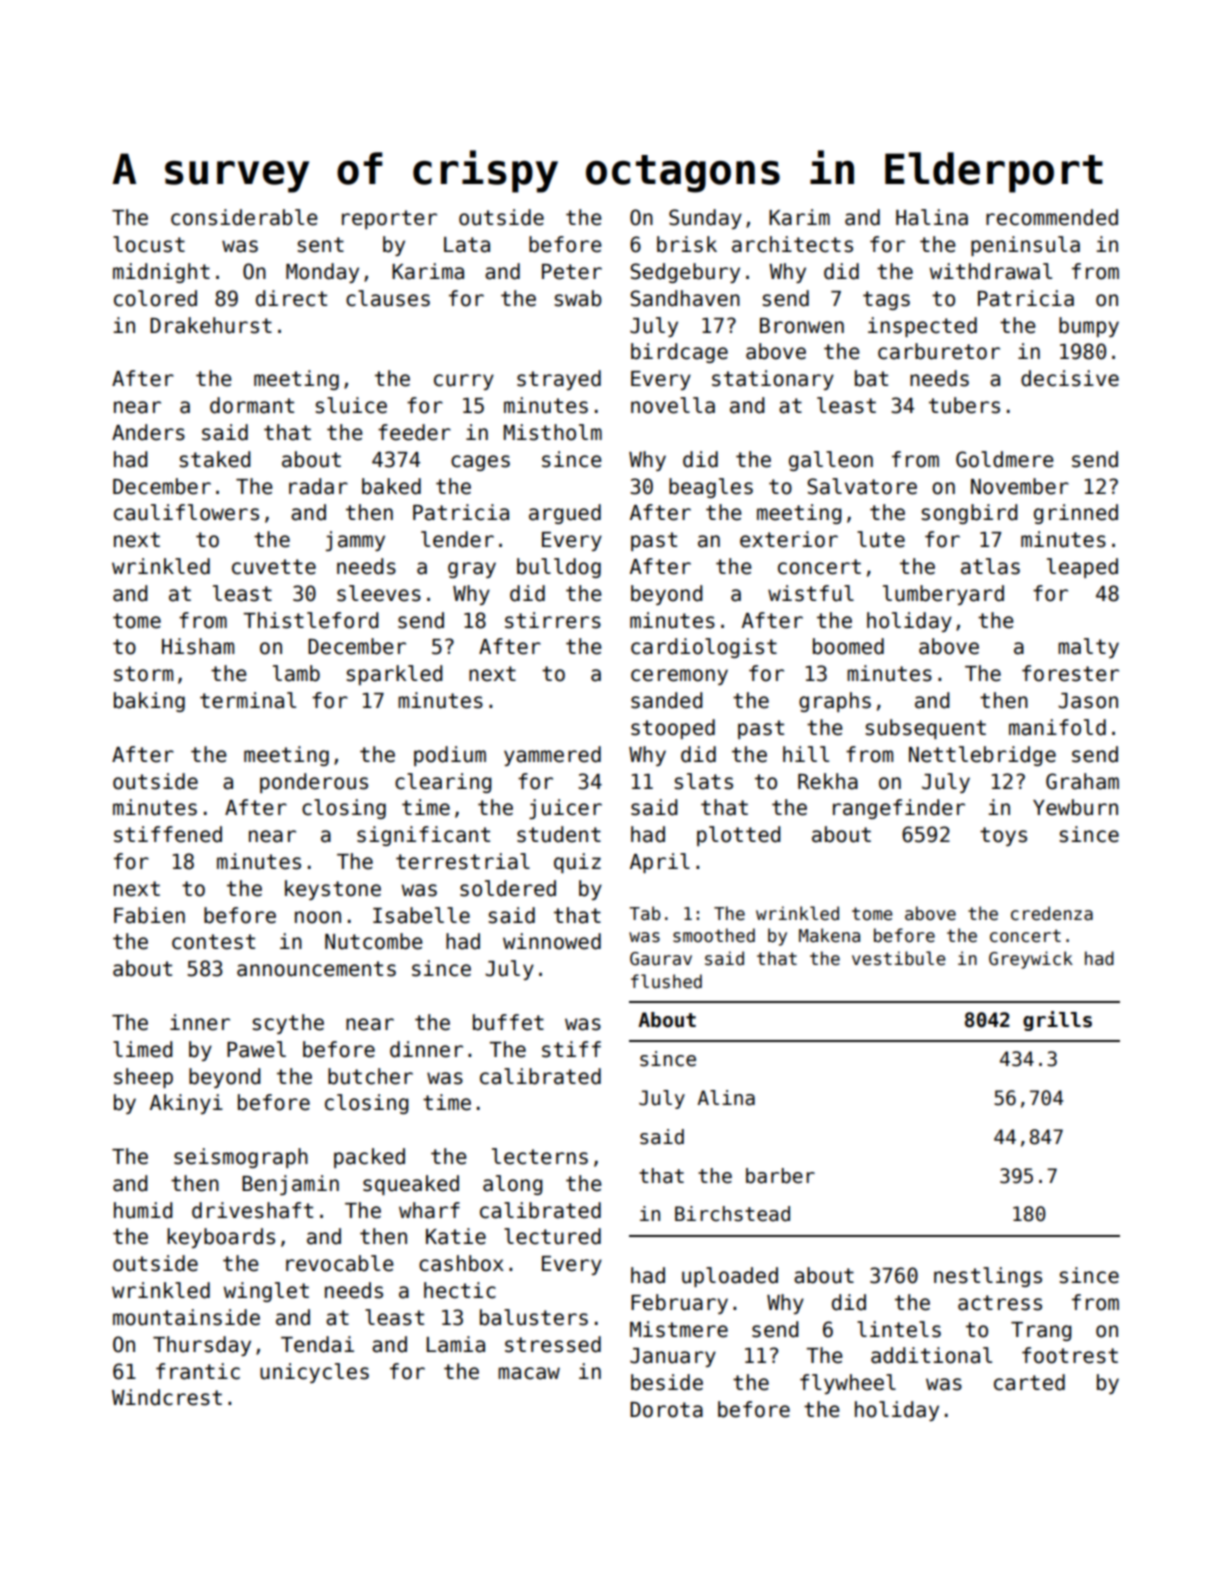 The height and width of the image is (1594, 1232). Describe the element at coordinates (565, 514) in the image. I see `argued` at that location.
